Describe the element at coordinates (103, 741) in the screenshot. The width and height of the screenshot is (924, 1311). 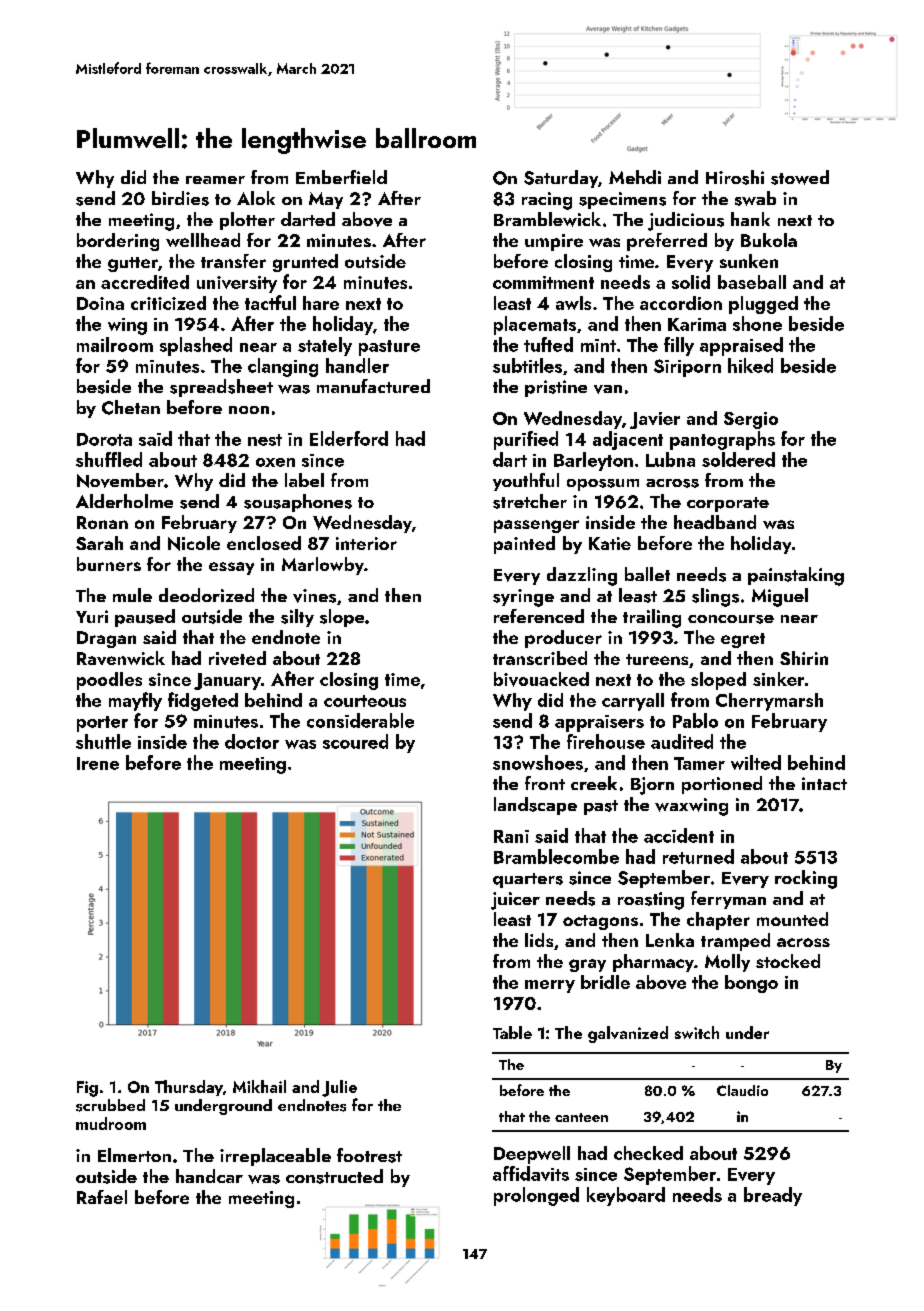
I see `shuttle` at that location.
